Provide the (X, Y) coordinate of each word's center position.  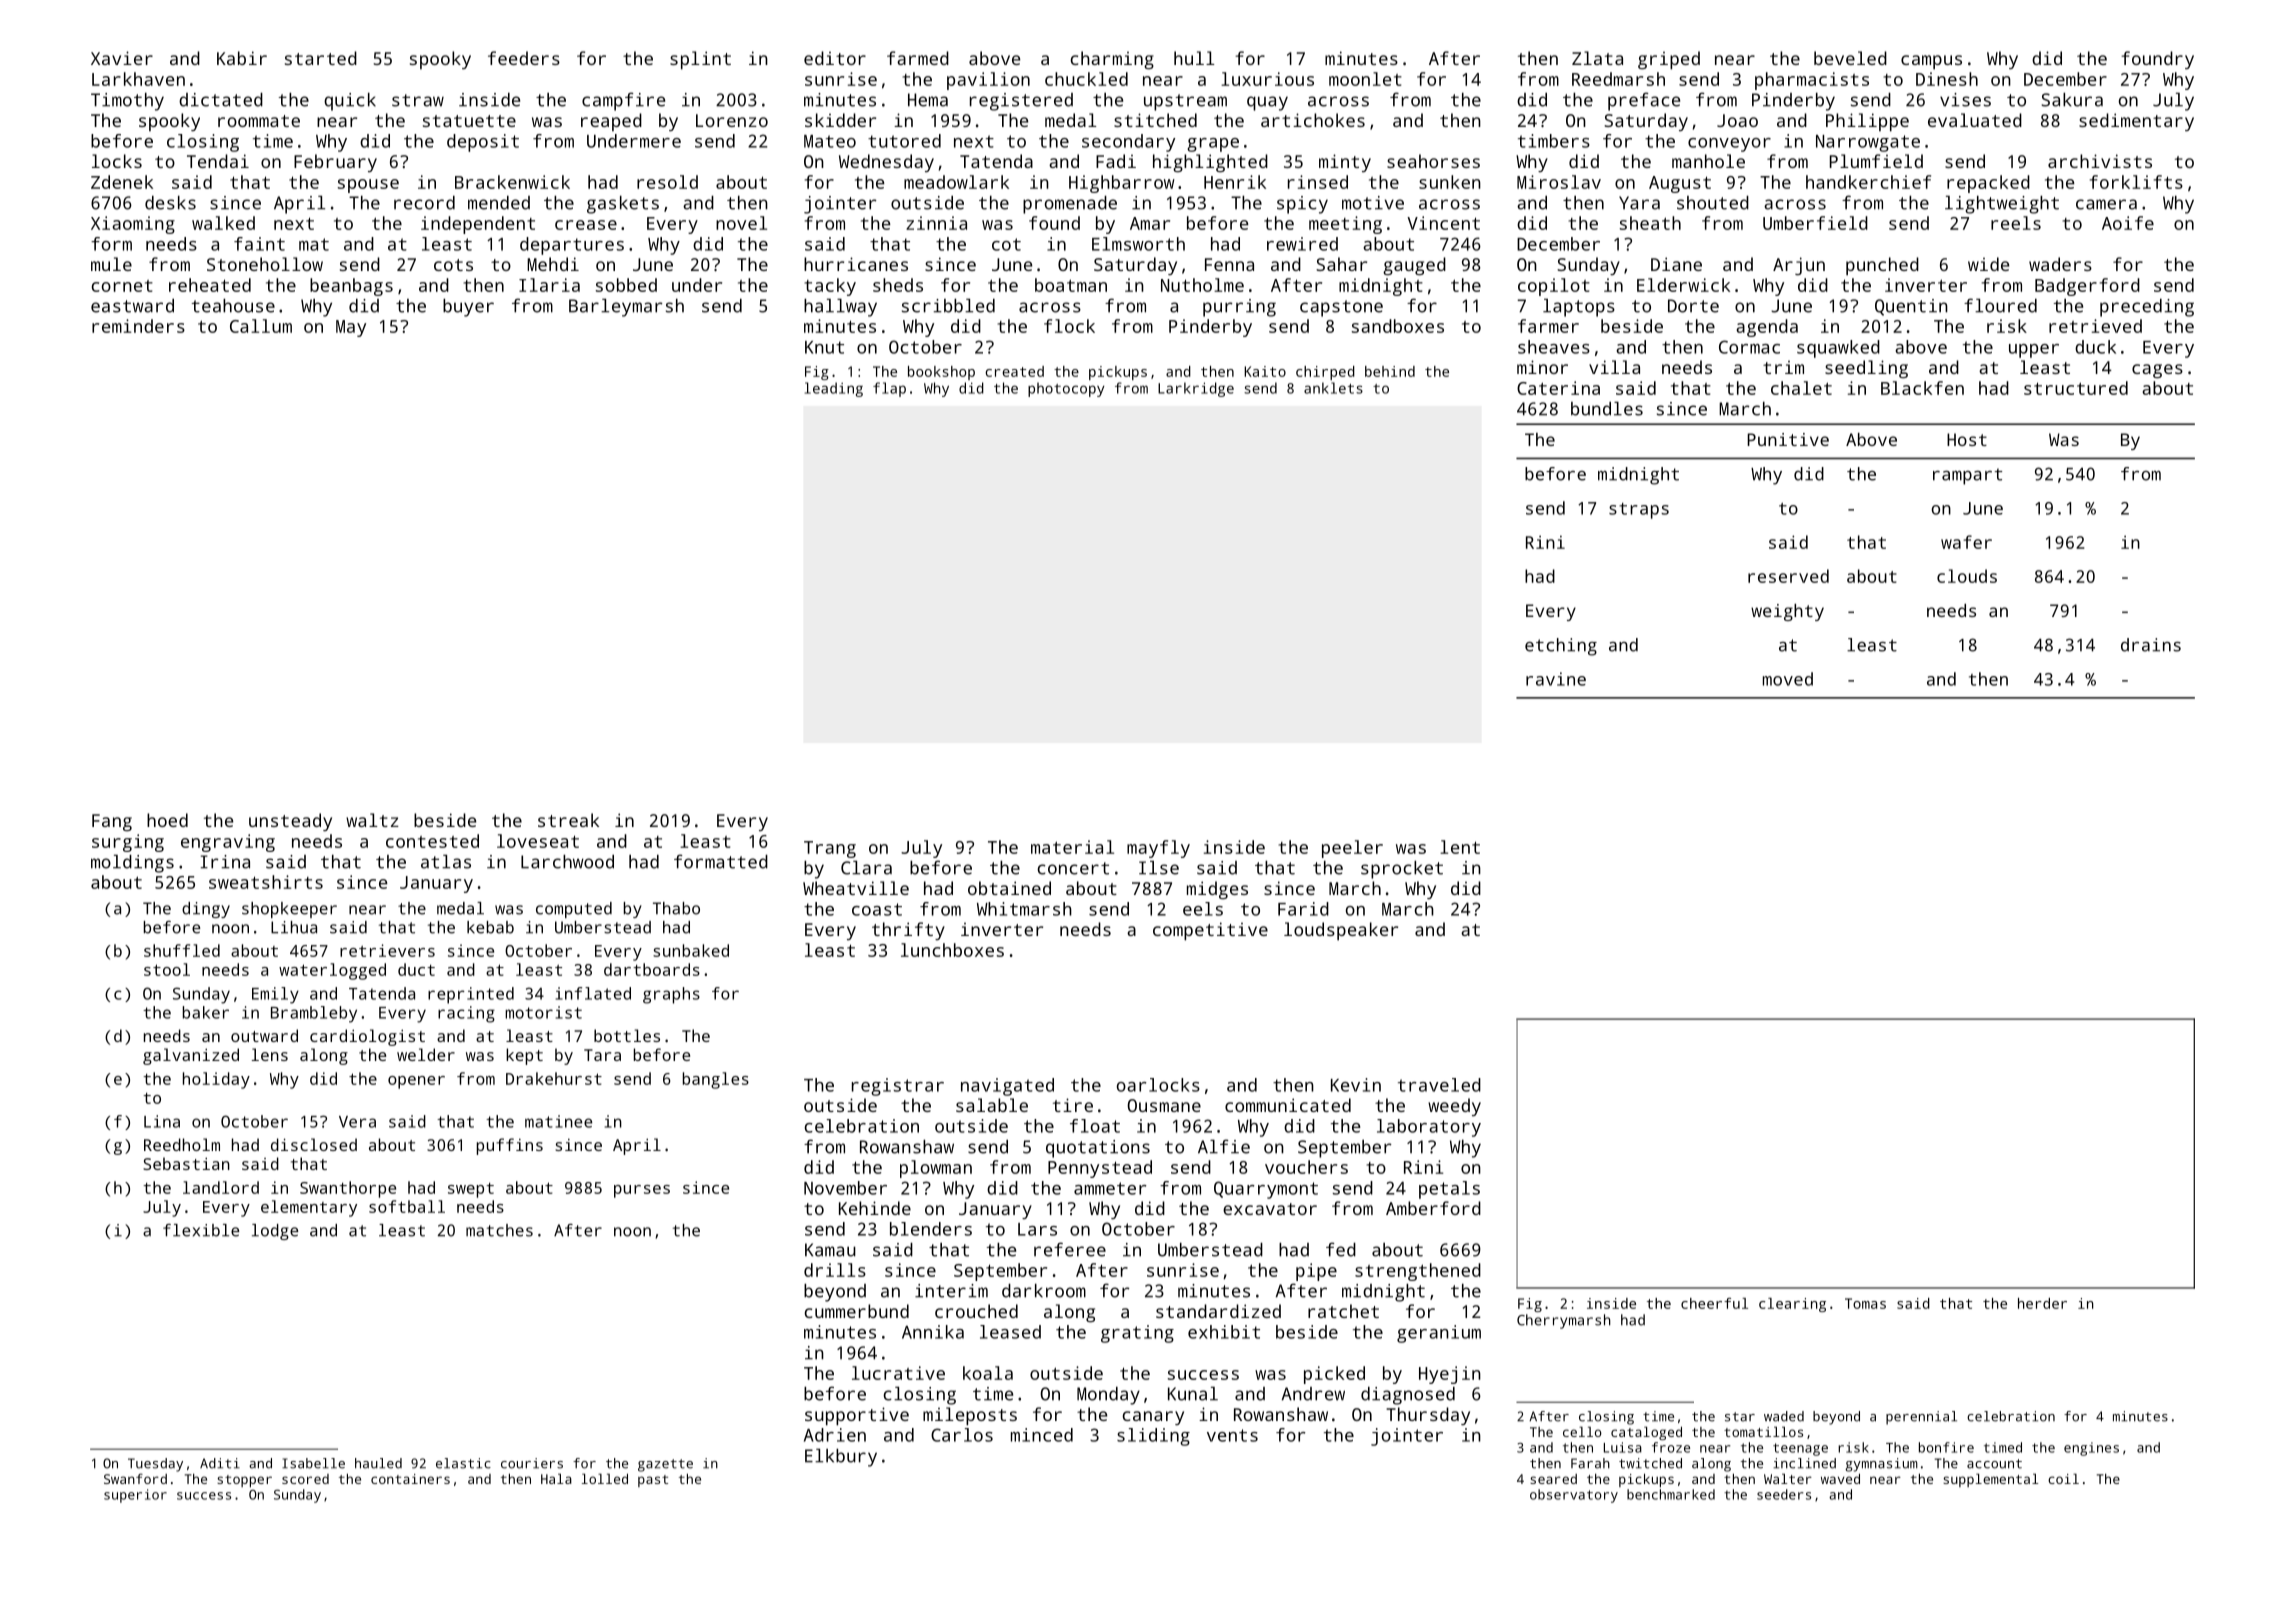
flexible (201, 1230)
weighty (1787, 612)
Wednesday (886, 163)
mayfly (1158, 849)
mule (111, 264)
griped (1669, 60)
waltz (372, 820)
